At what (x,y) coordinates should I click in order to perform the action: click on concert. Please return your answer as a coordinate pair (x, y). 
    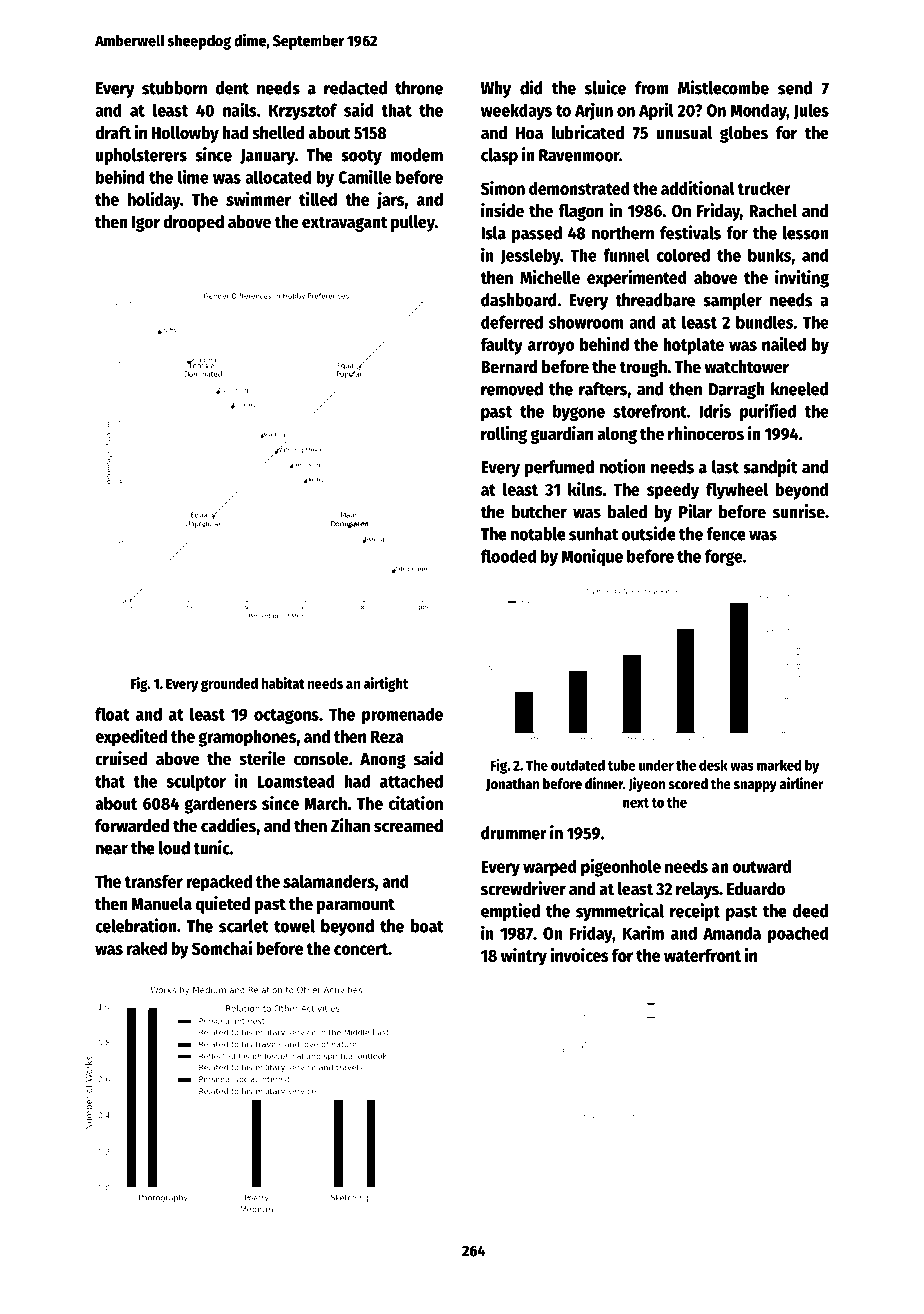
    Looking at the image, I should click on (361, 949).
